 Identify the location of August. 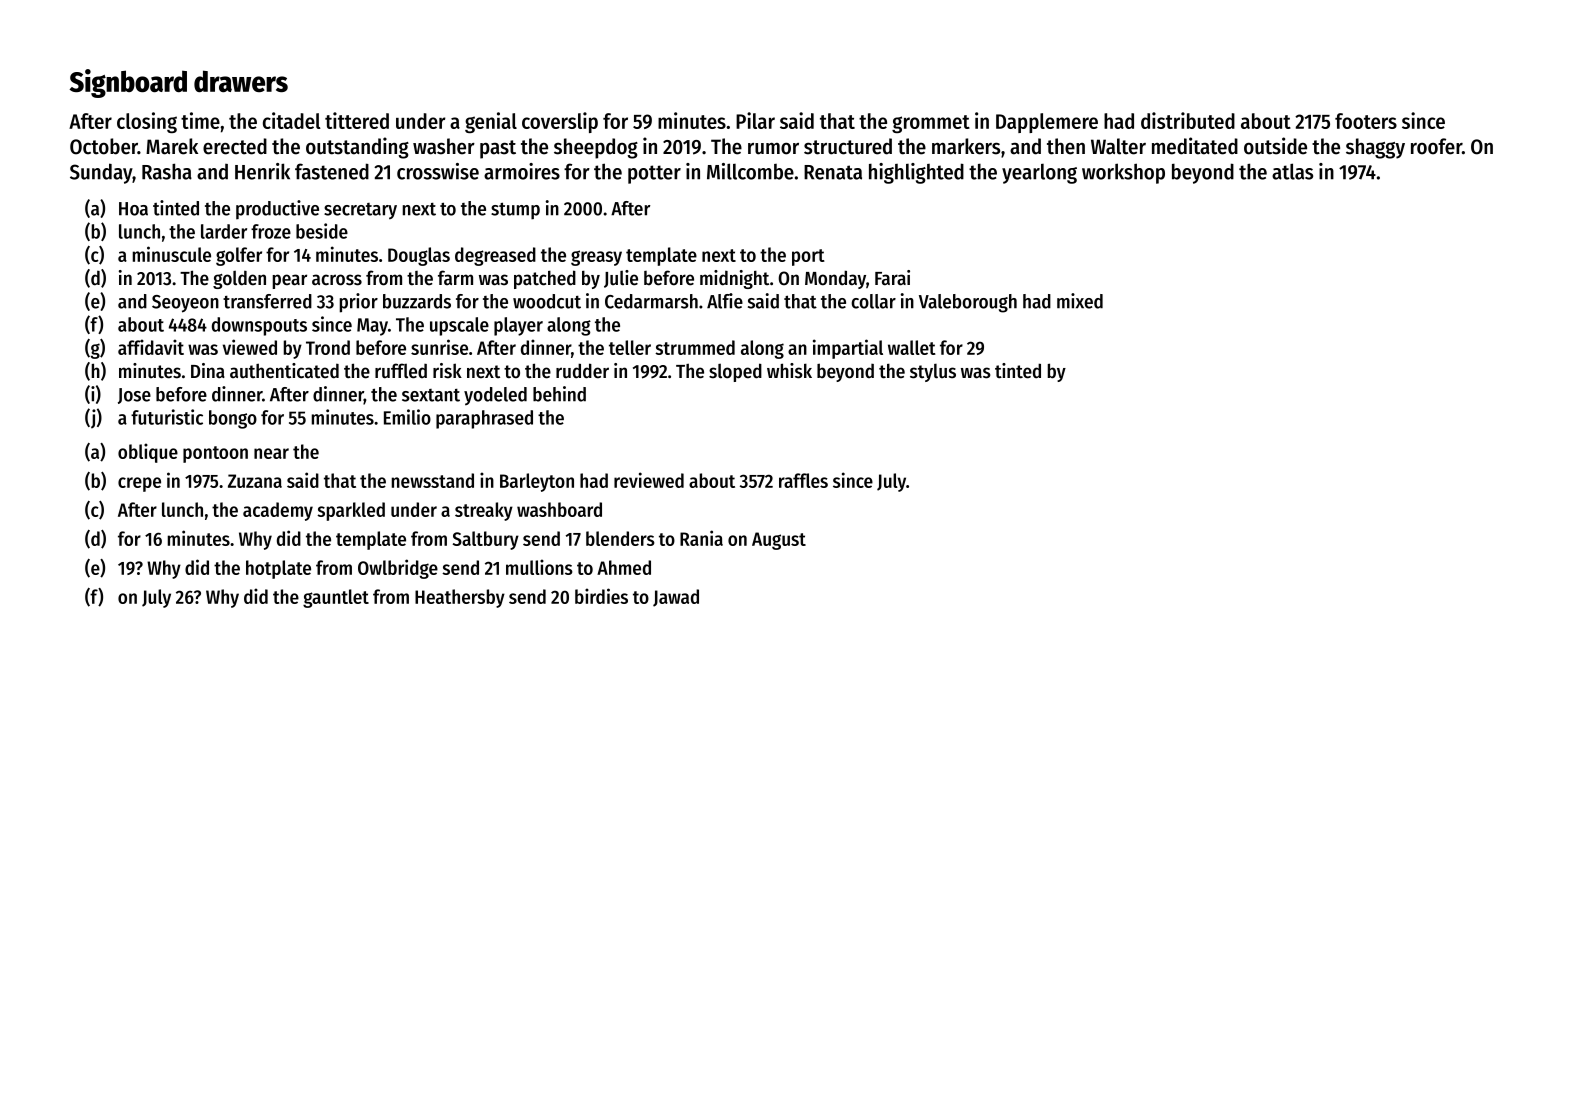
(779, 541).
